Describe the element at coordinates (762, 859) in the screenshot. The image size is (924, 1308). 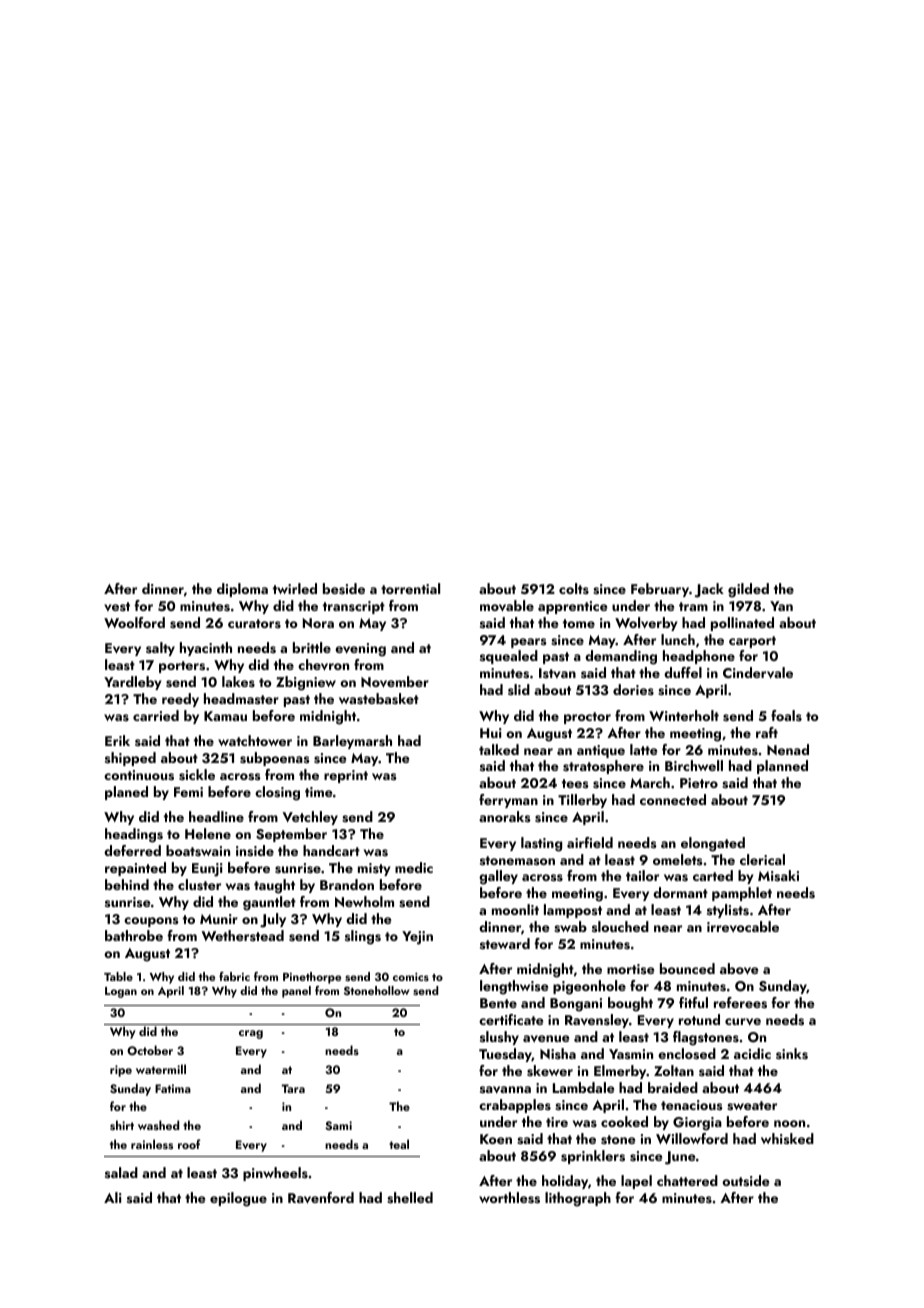
I see `clerical` at that location.
